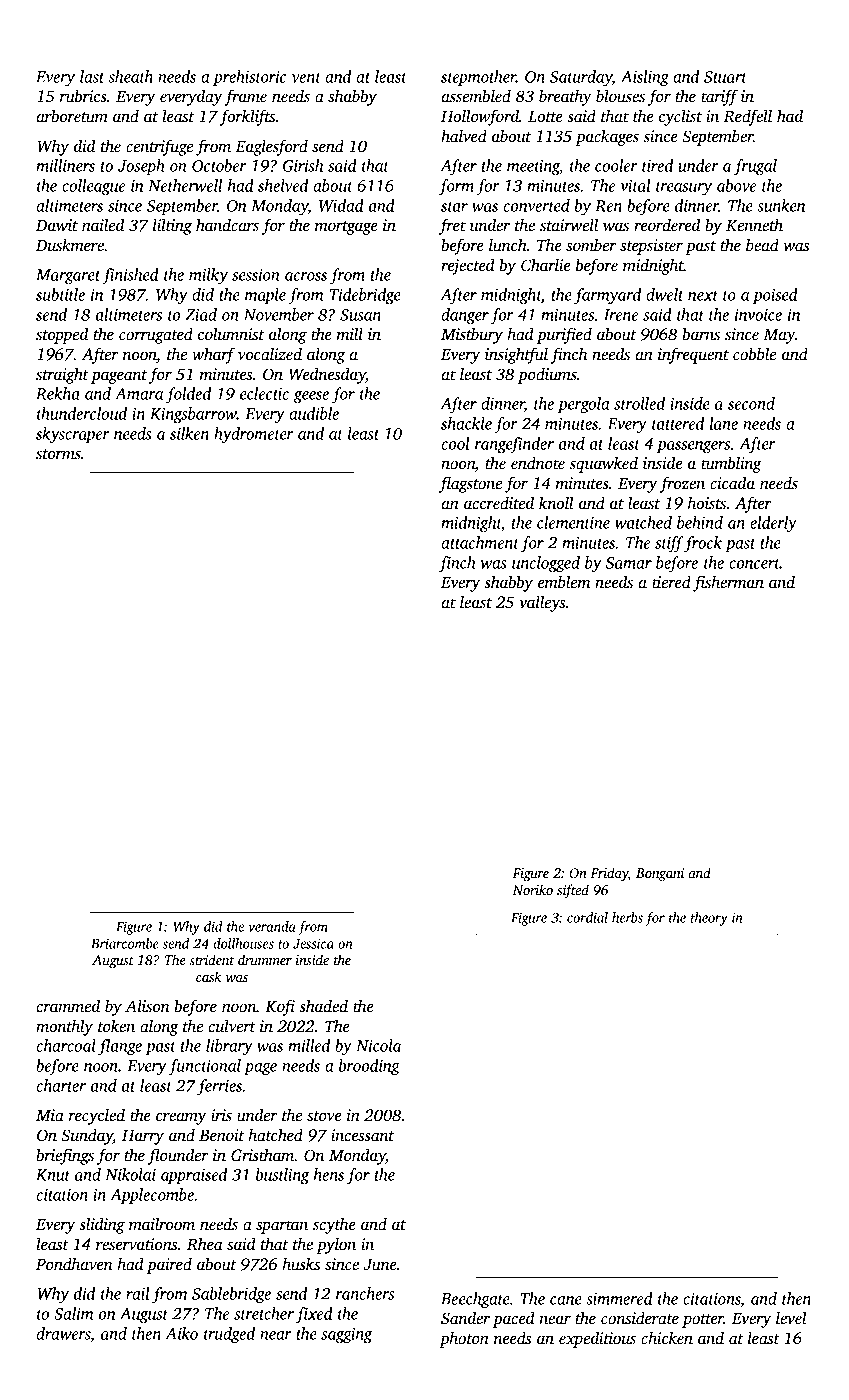 The height and width of the screenshot is (1400, 849). Describe the element at coordinates (725, 77) in the screenshot. I see `Stuart` at that location.
